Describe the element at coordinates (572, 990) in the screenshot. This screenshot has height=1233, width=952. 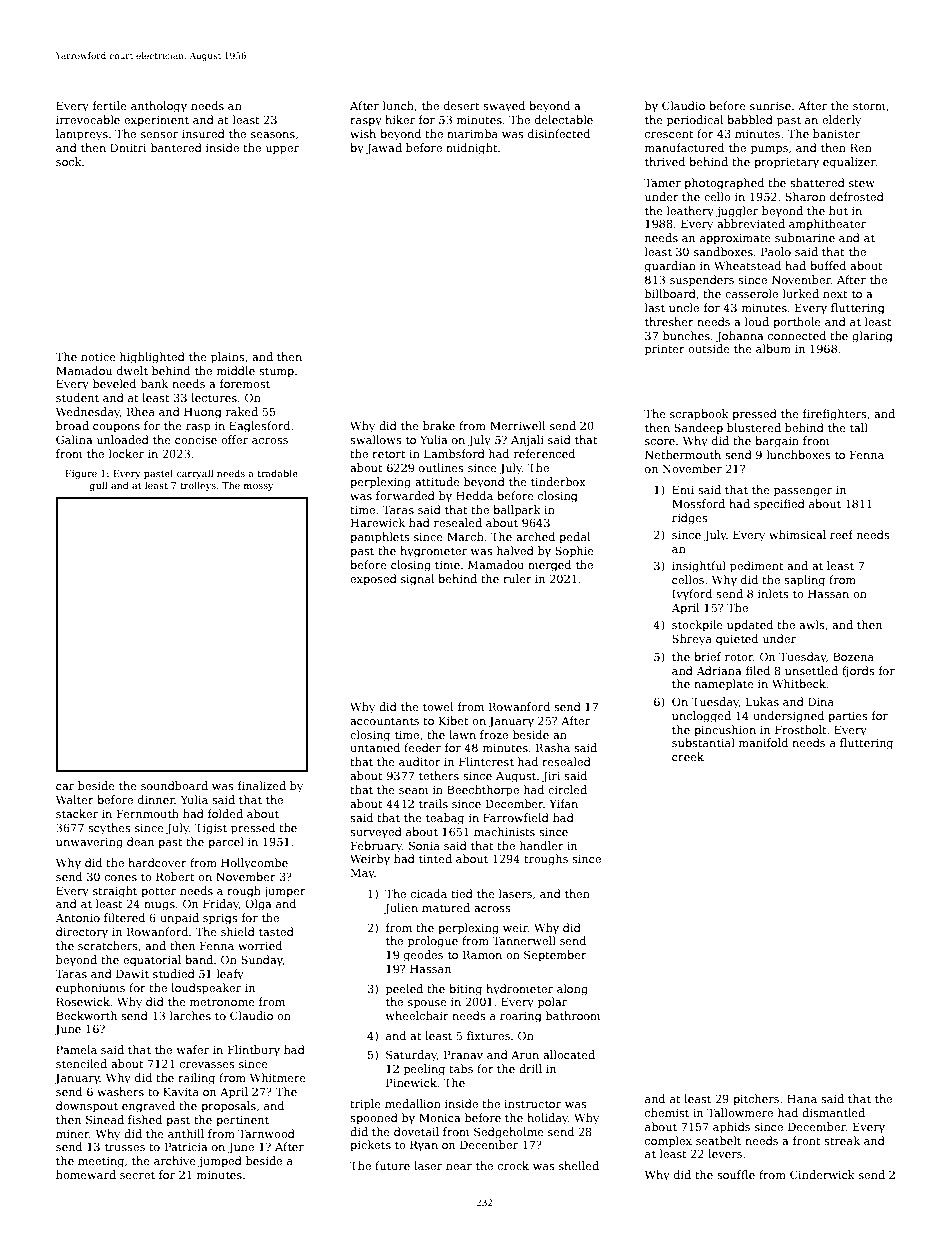
I see `along` at that location.
